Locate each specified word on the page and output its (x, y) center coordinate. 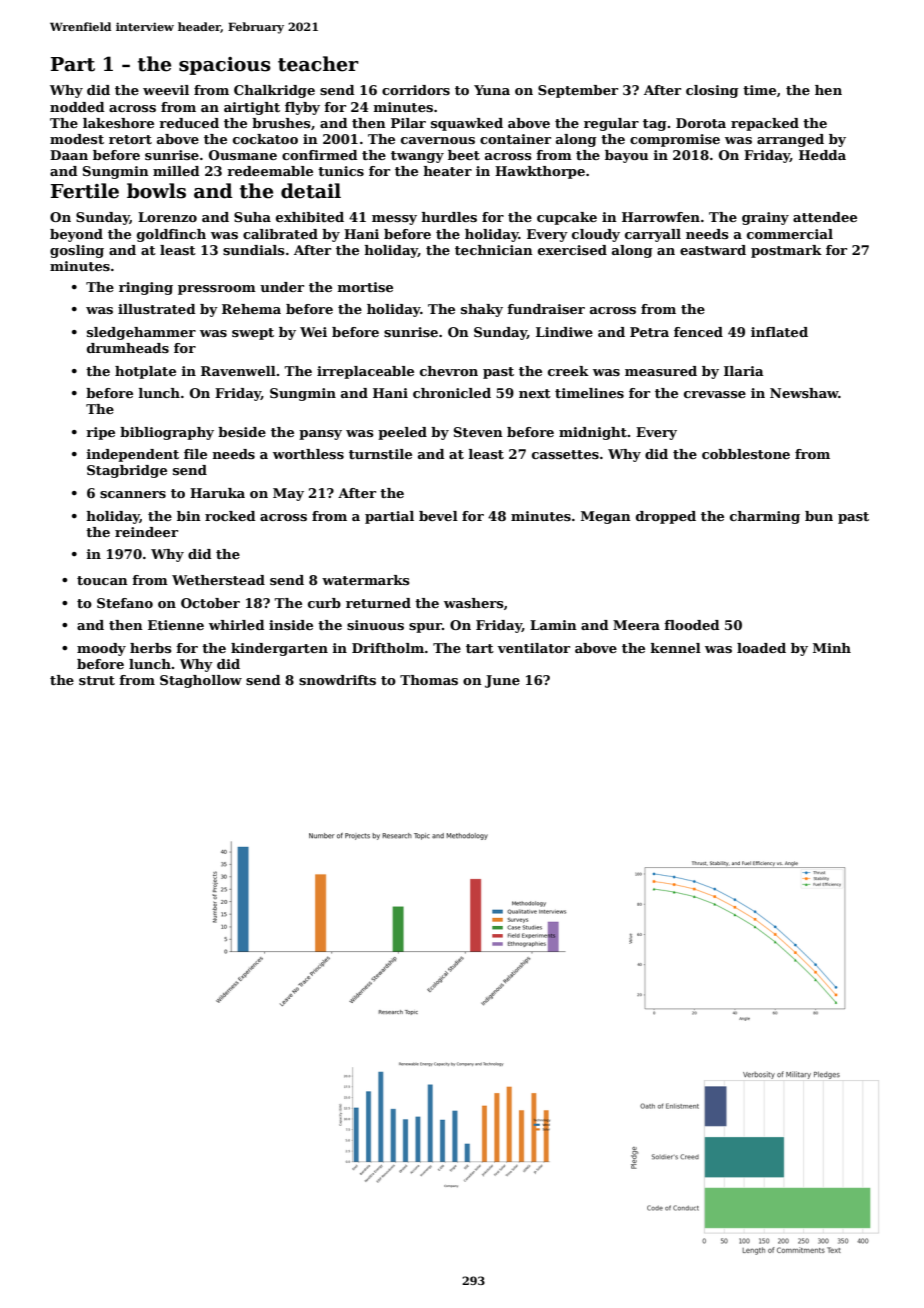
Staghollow (201, 681)
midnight (593, 433)
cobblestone (746, 454)
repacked (765, 124)
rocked (230, 516)
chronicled (452, 393)
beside (242, 432)
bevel (438, 516)
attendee (825, 217)
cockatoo (265, 139)
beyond (76, 235)
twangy (417, 157)
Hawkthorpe (540, 172)
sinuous (375, 625)
